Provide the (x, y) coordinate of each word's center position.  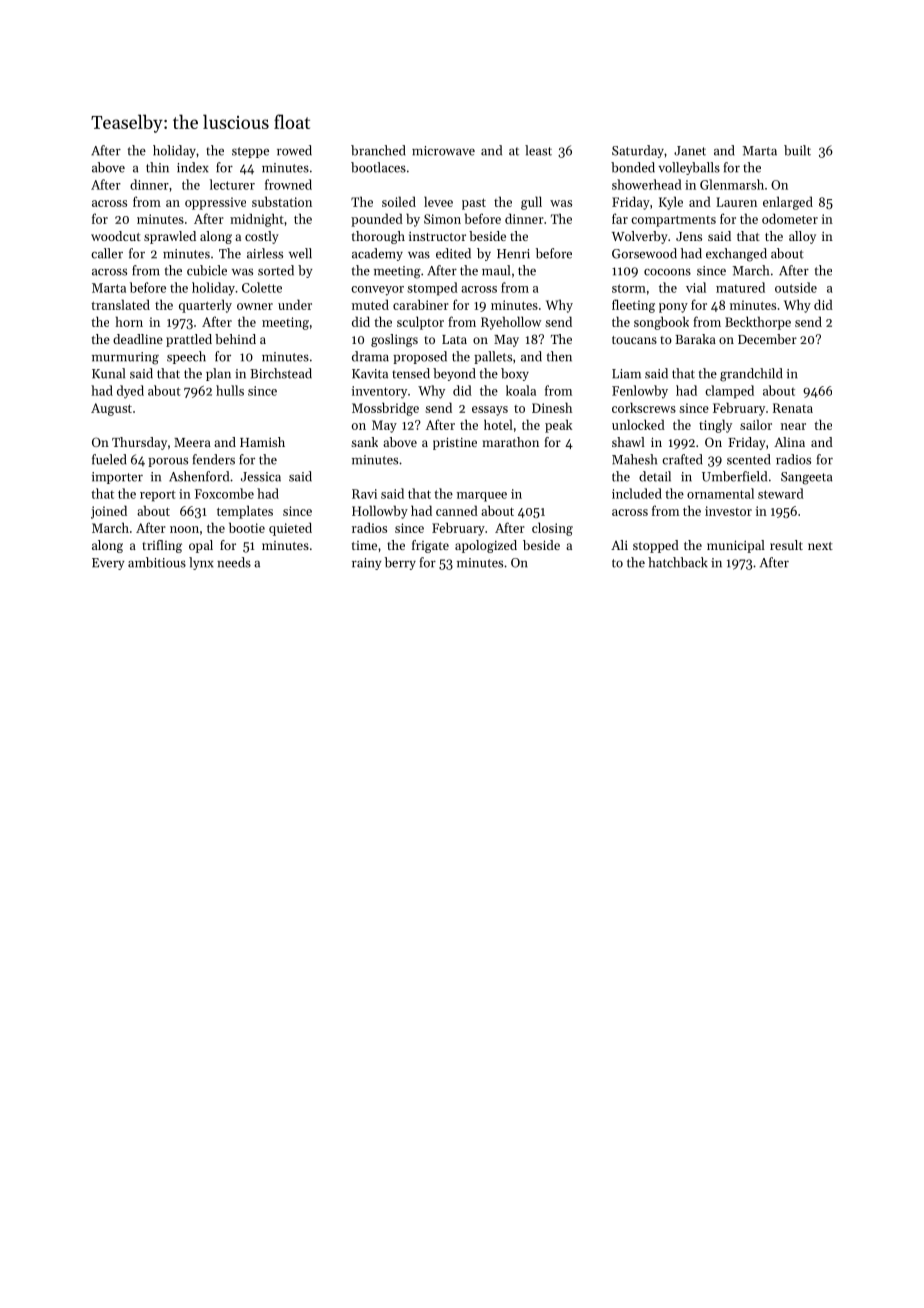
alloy (802, 237)
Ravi (364, 494)
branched (378, 150)
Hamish (262, 442)
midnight (257, 220)
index (192, 167)
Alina (789, 442)
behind (235, 339)
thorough (378, 237)
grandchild (751, 375)
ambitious (157, 562)
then (559, 356)
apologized (486, 546)
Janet (690, 151)
